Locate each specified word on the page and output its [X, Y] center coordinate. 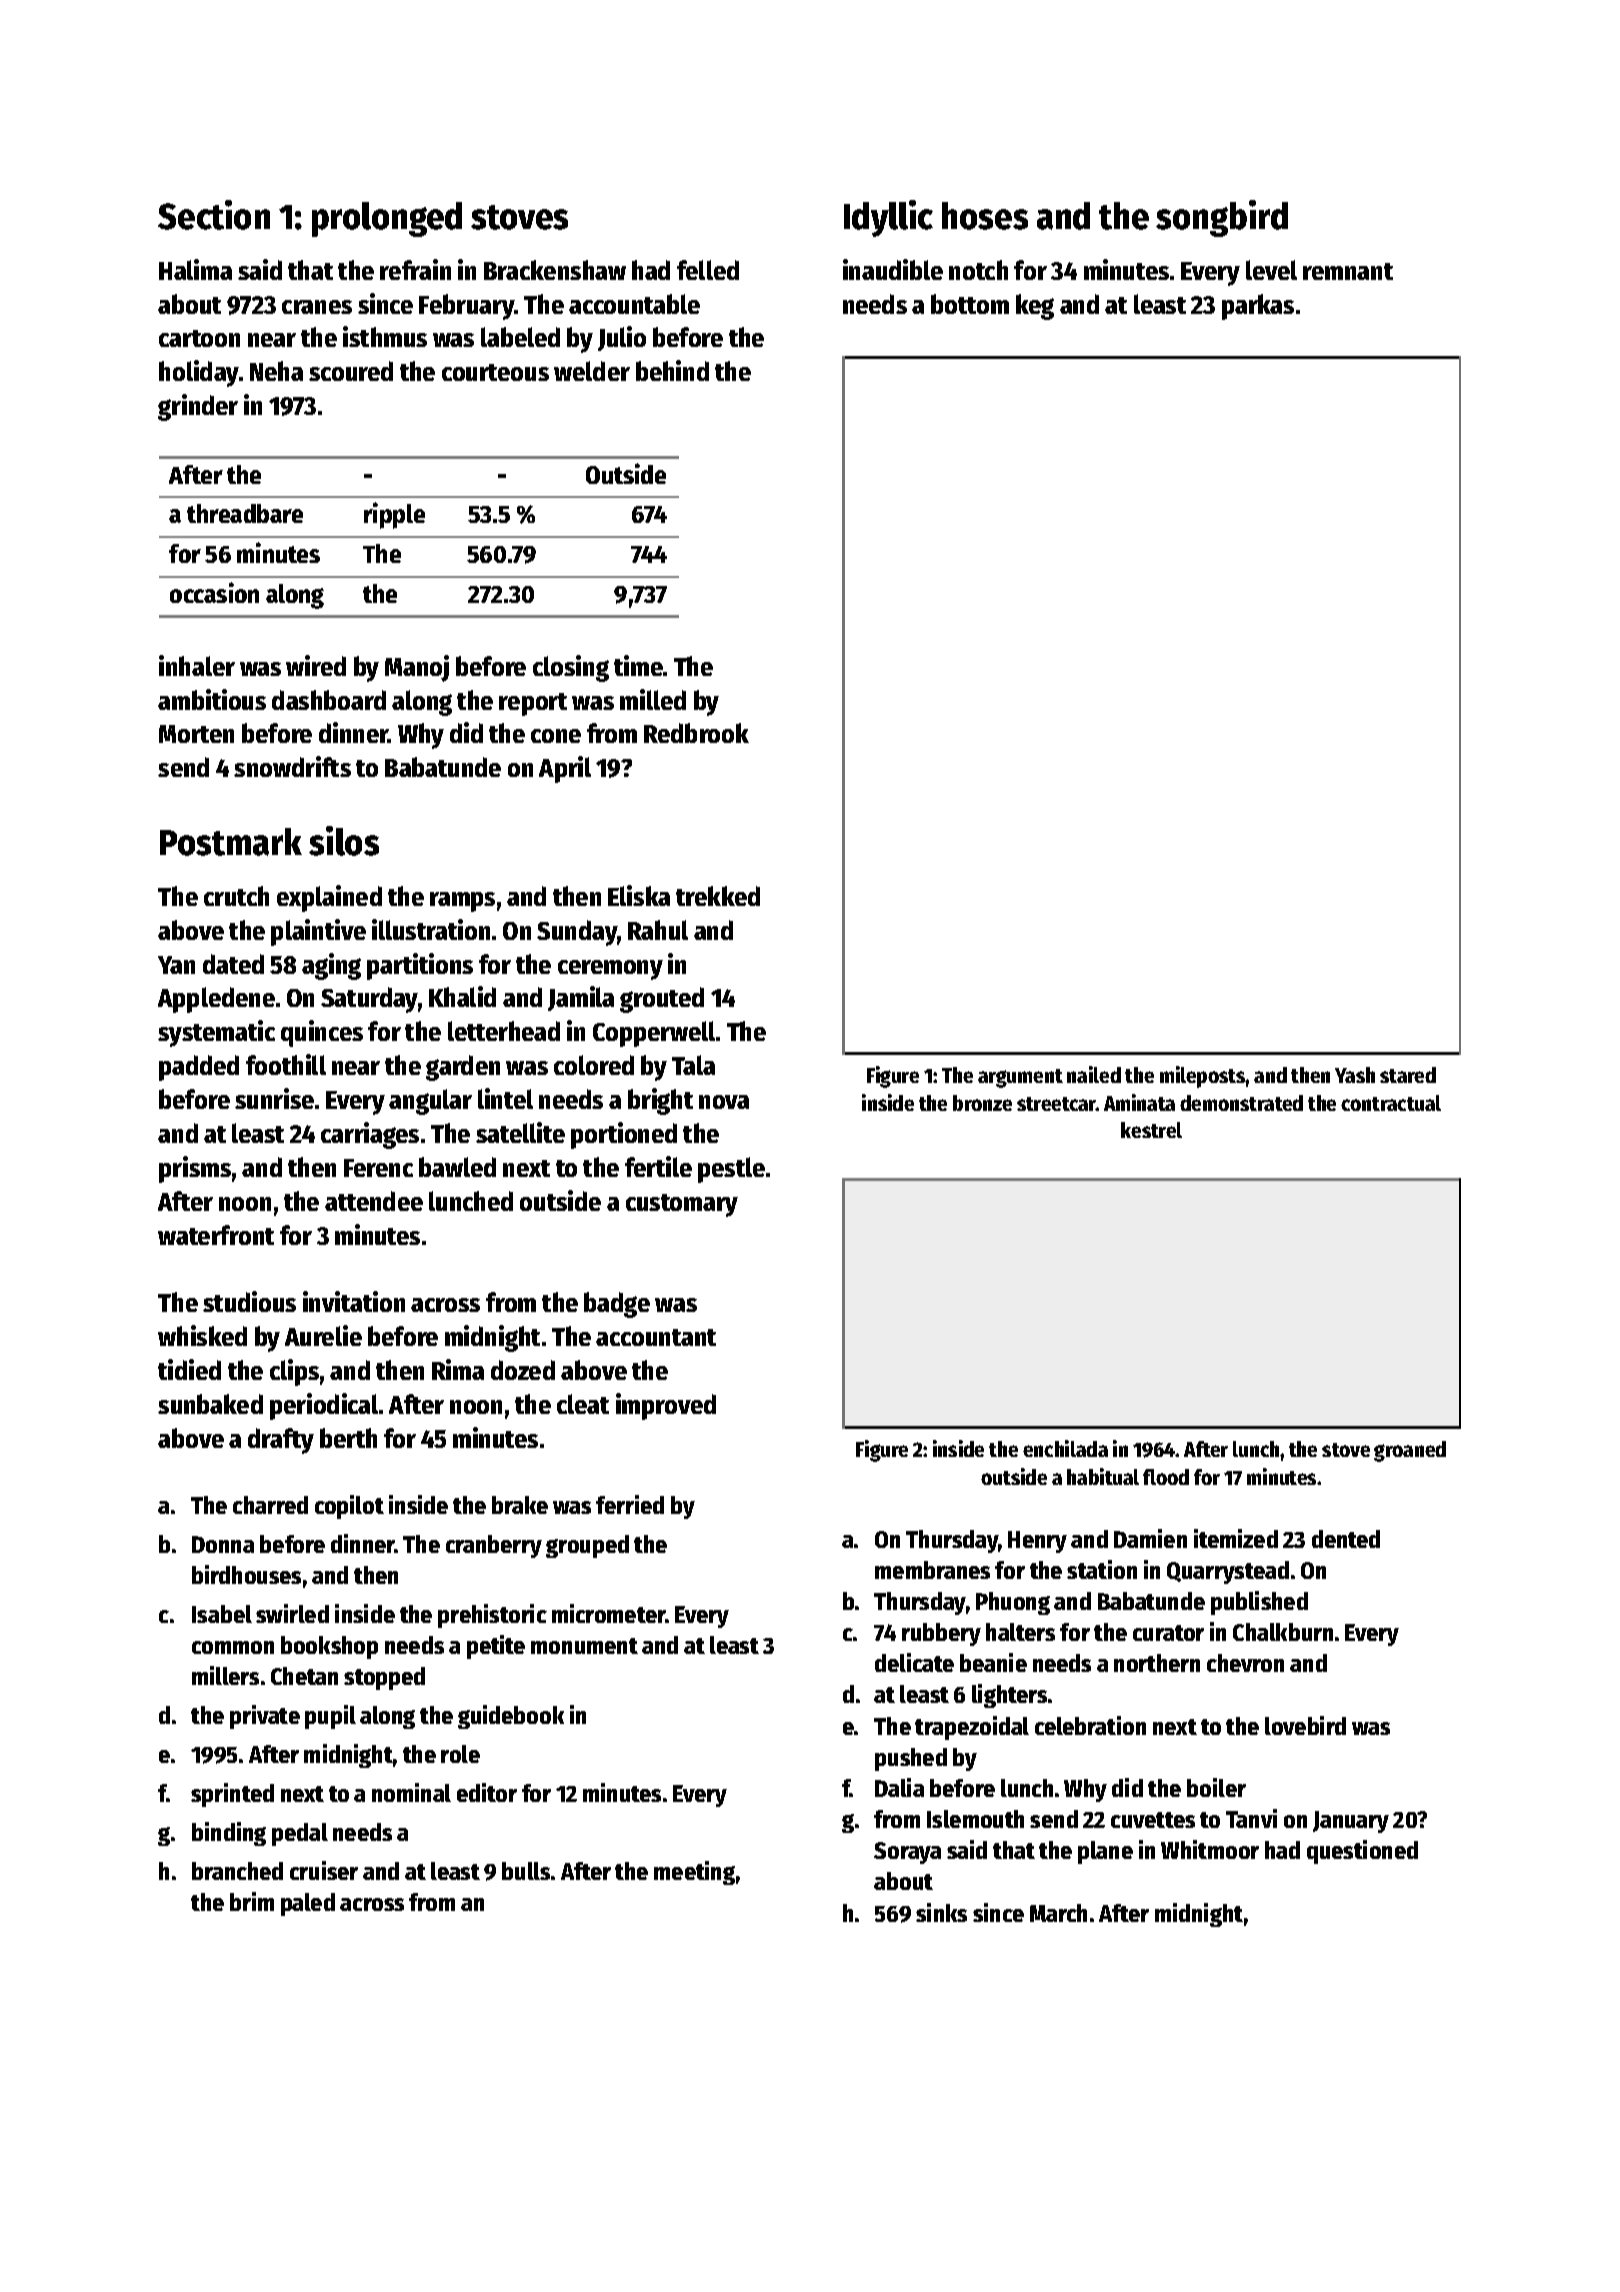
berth [348, 1438]
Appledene [216, 1000]
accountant [656, 1337]
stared [1408, 1075]
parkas [1258, 307]
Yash [1355, 1075]
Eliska [639, 895]
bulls [526, 1871]
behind [672, 370]
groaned [1410, 1451]
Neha [276, 371]
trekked [718, 896]
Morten [196, 734]
